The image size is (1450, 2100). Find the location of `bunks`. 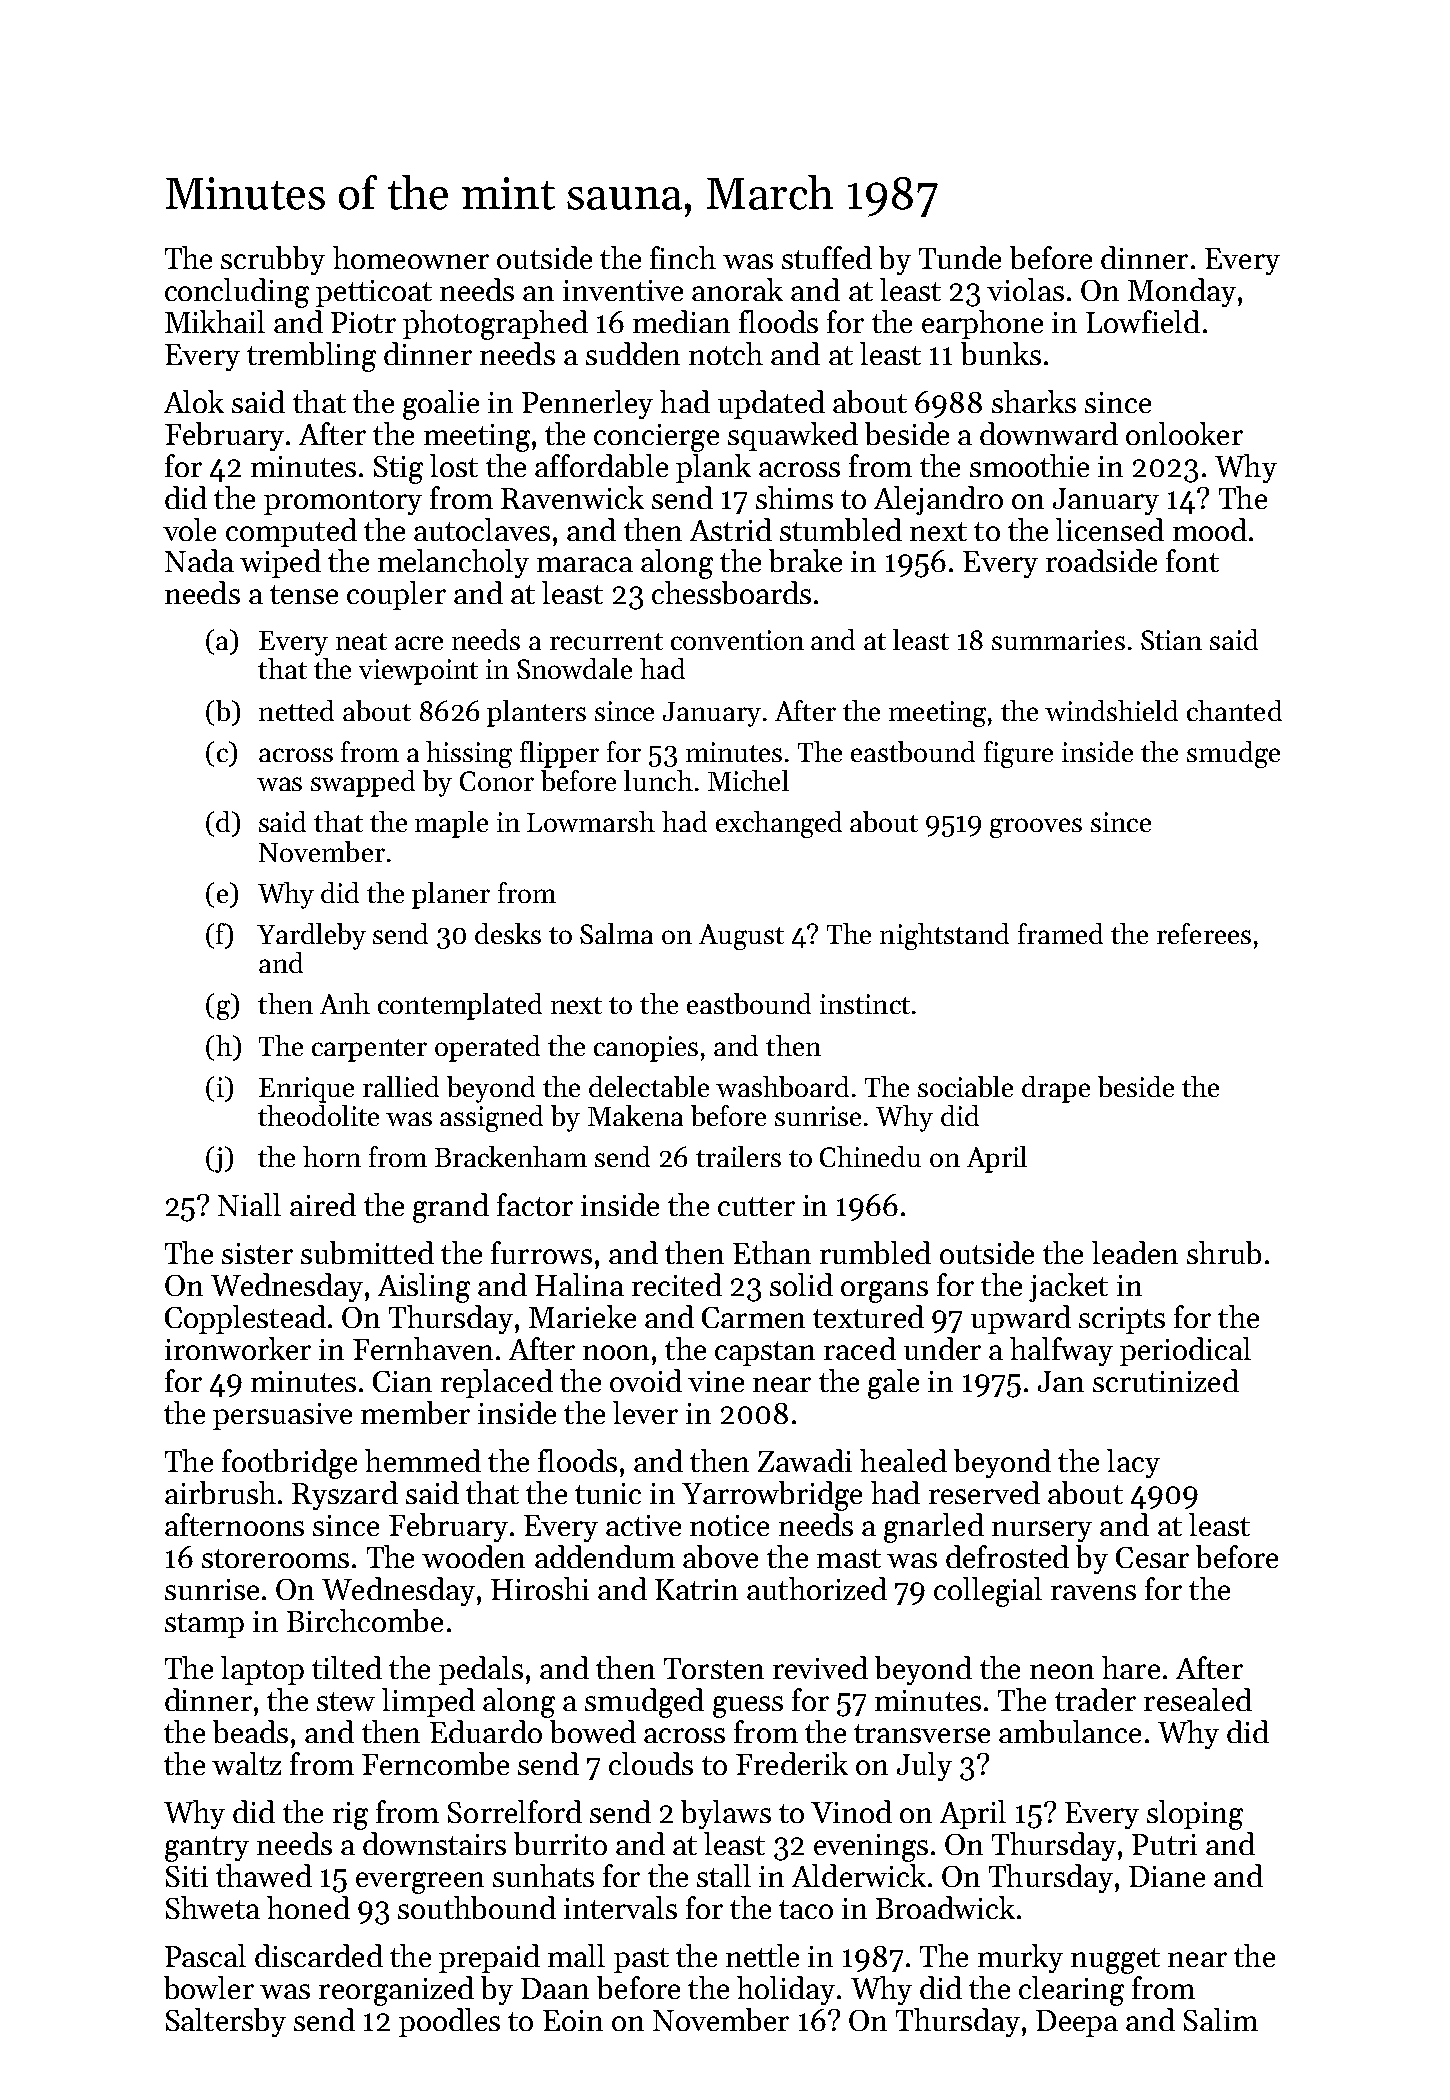

bunks is located at coordinates (1001, 353).
